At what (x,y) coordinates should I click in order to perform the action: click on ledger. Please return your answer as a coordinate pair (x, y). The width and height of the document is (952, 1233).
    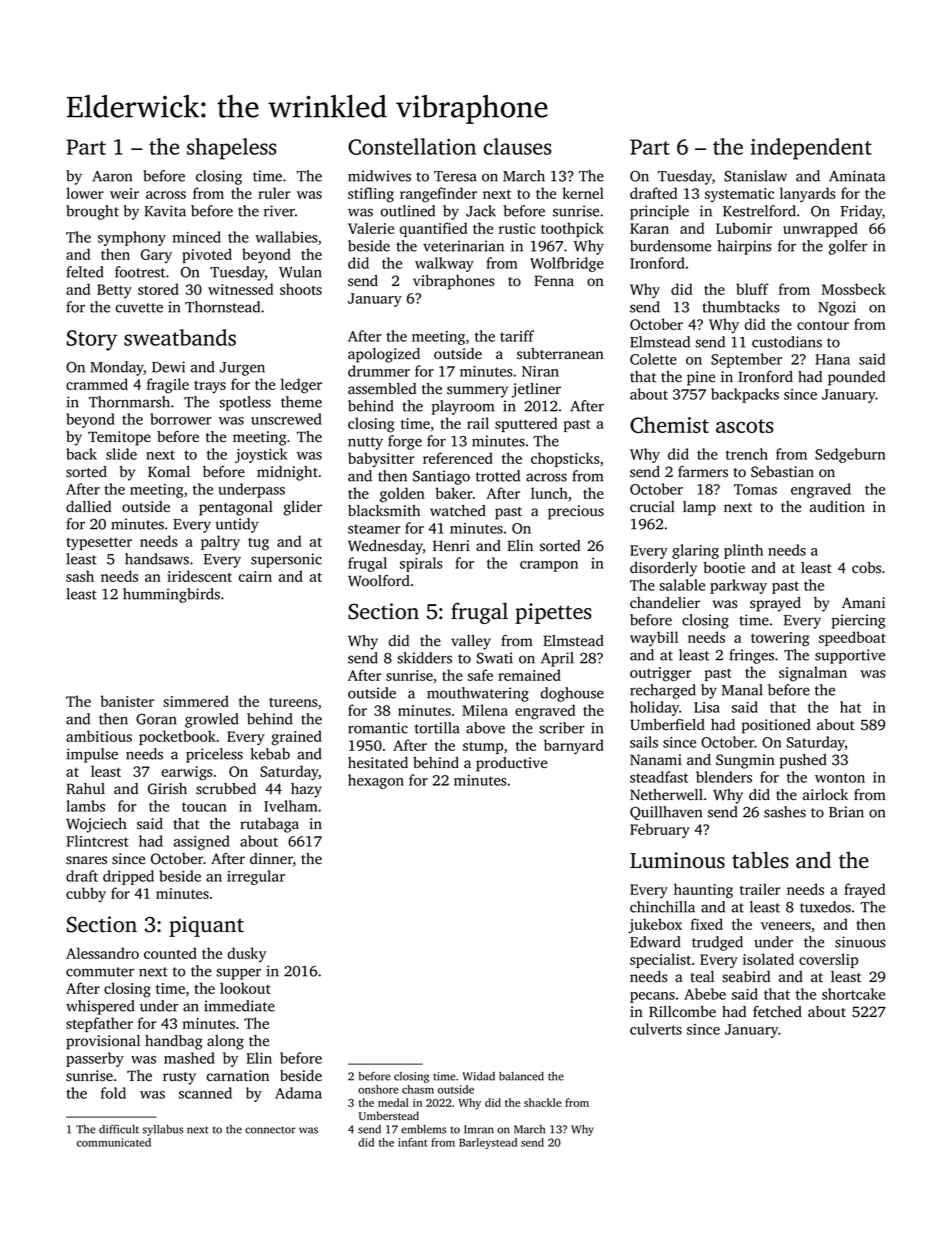
    Looking at the image, I should click on (301, 386).
